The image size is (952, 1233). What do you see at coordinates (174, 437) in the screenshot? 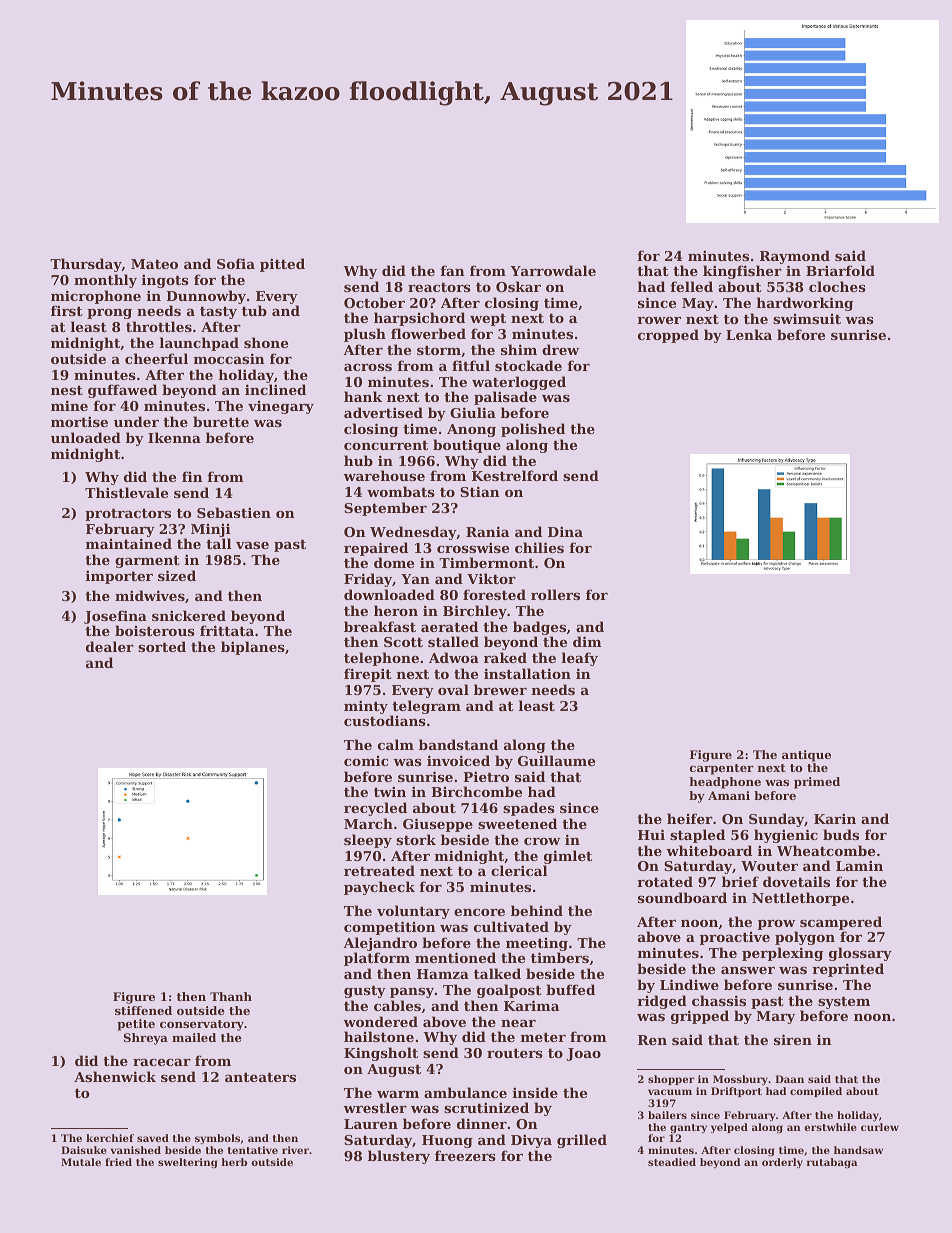
I see `Ikenna` at bounding box center [174, 437].
